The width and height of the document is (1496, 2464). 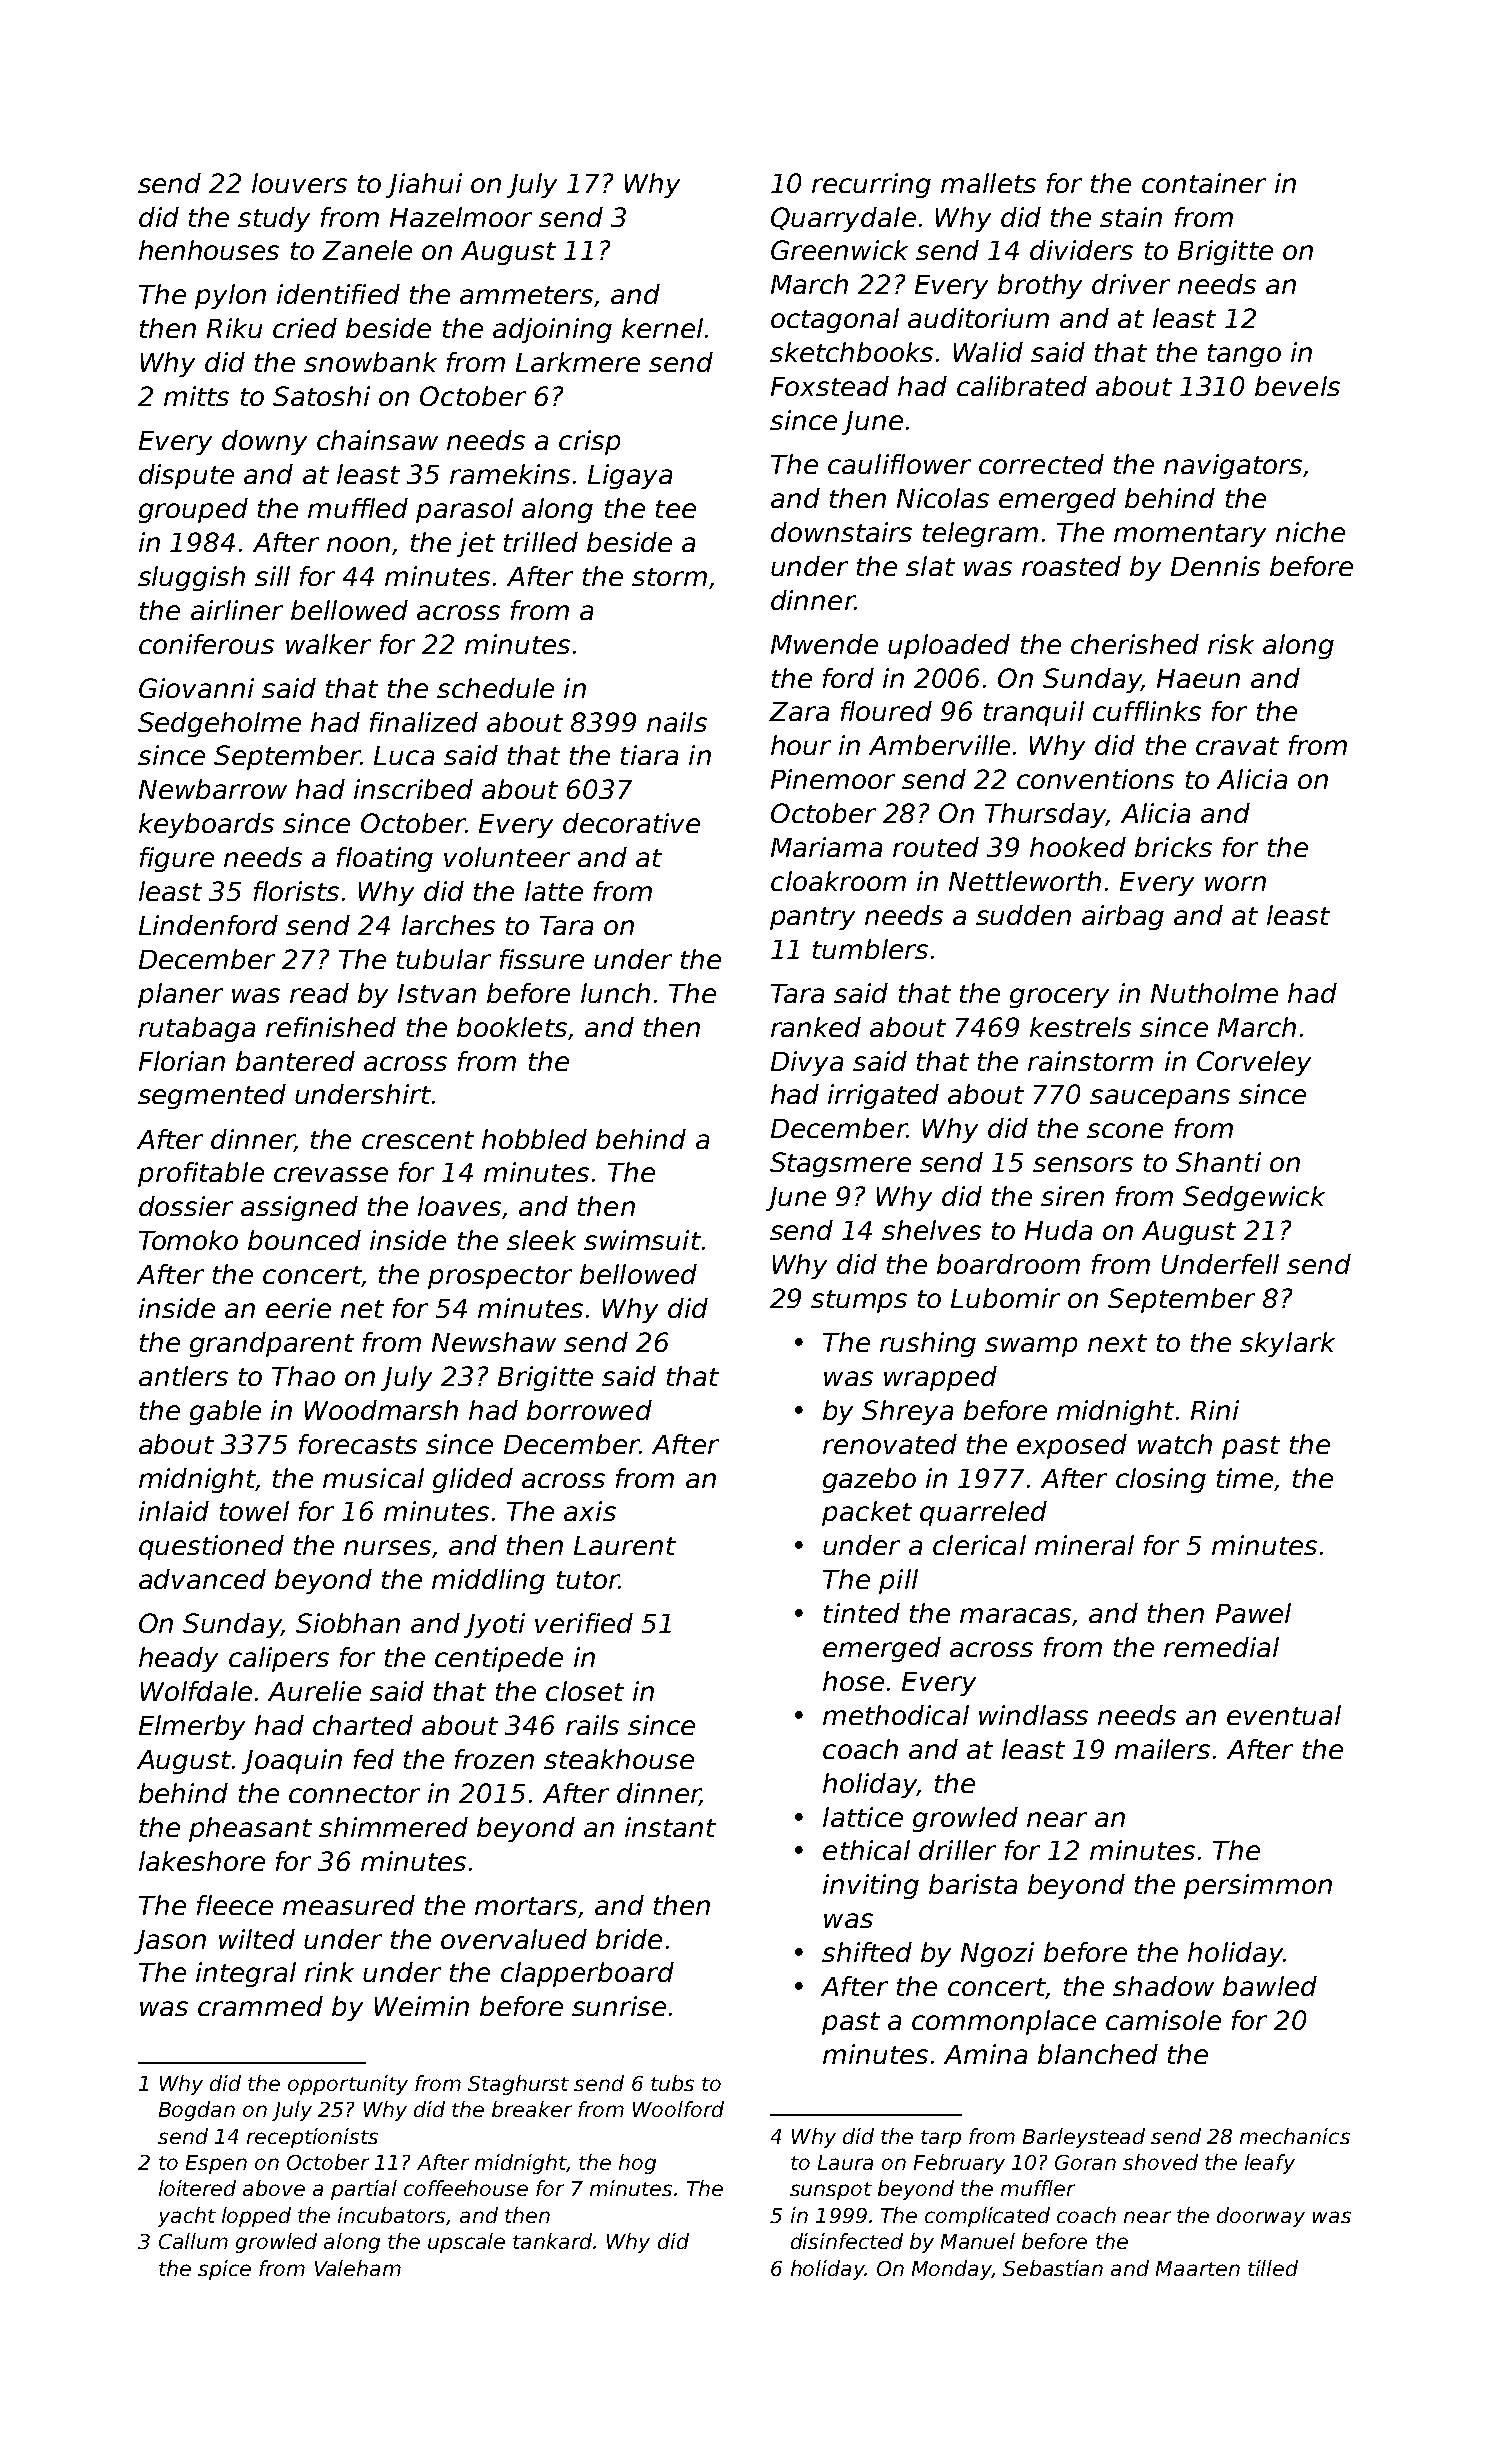 I want to click on tilled, so click(x=1273, y=2268).
